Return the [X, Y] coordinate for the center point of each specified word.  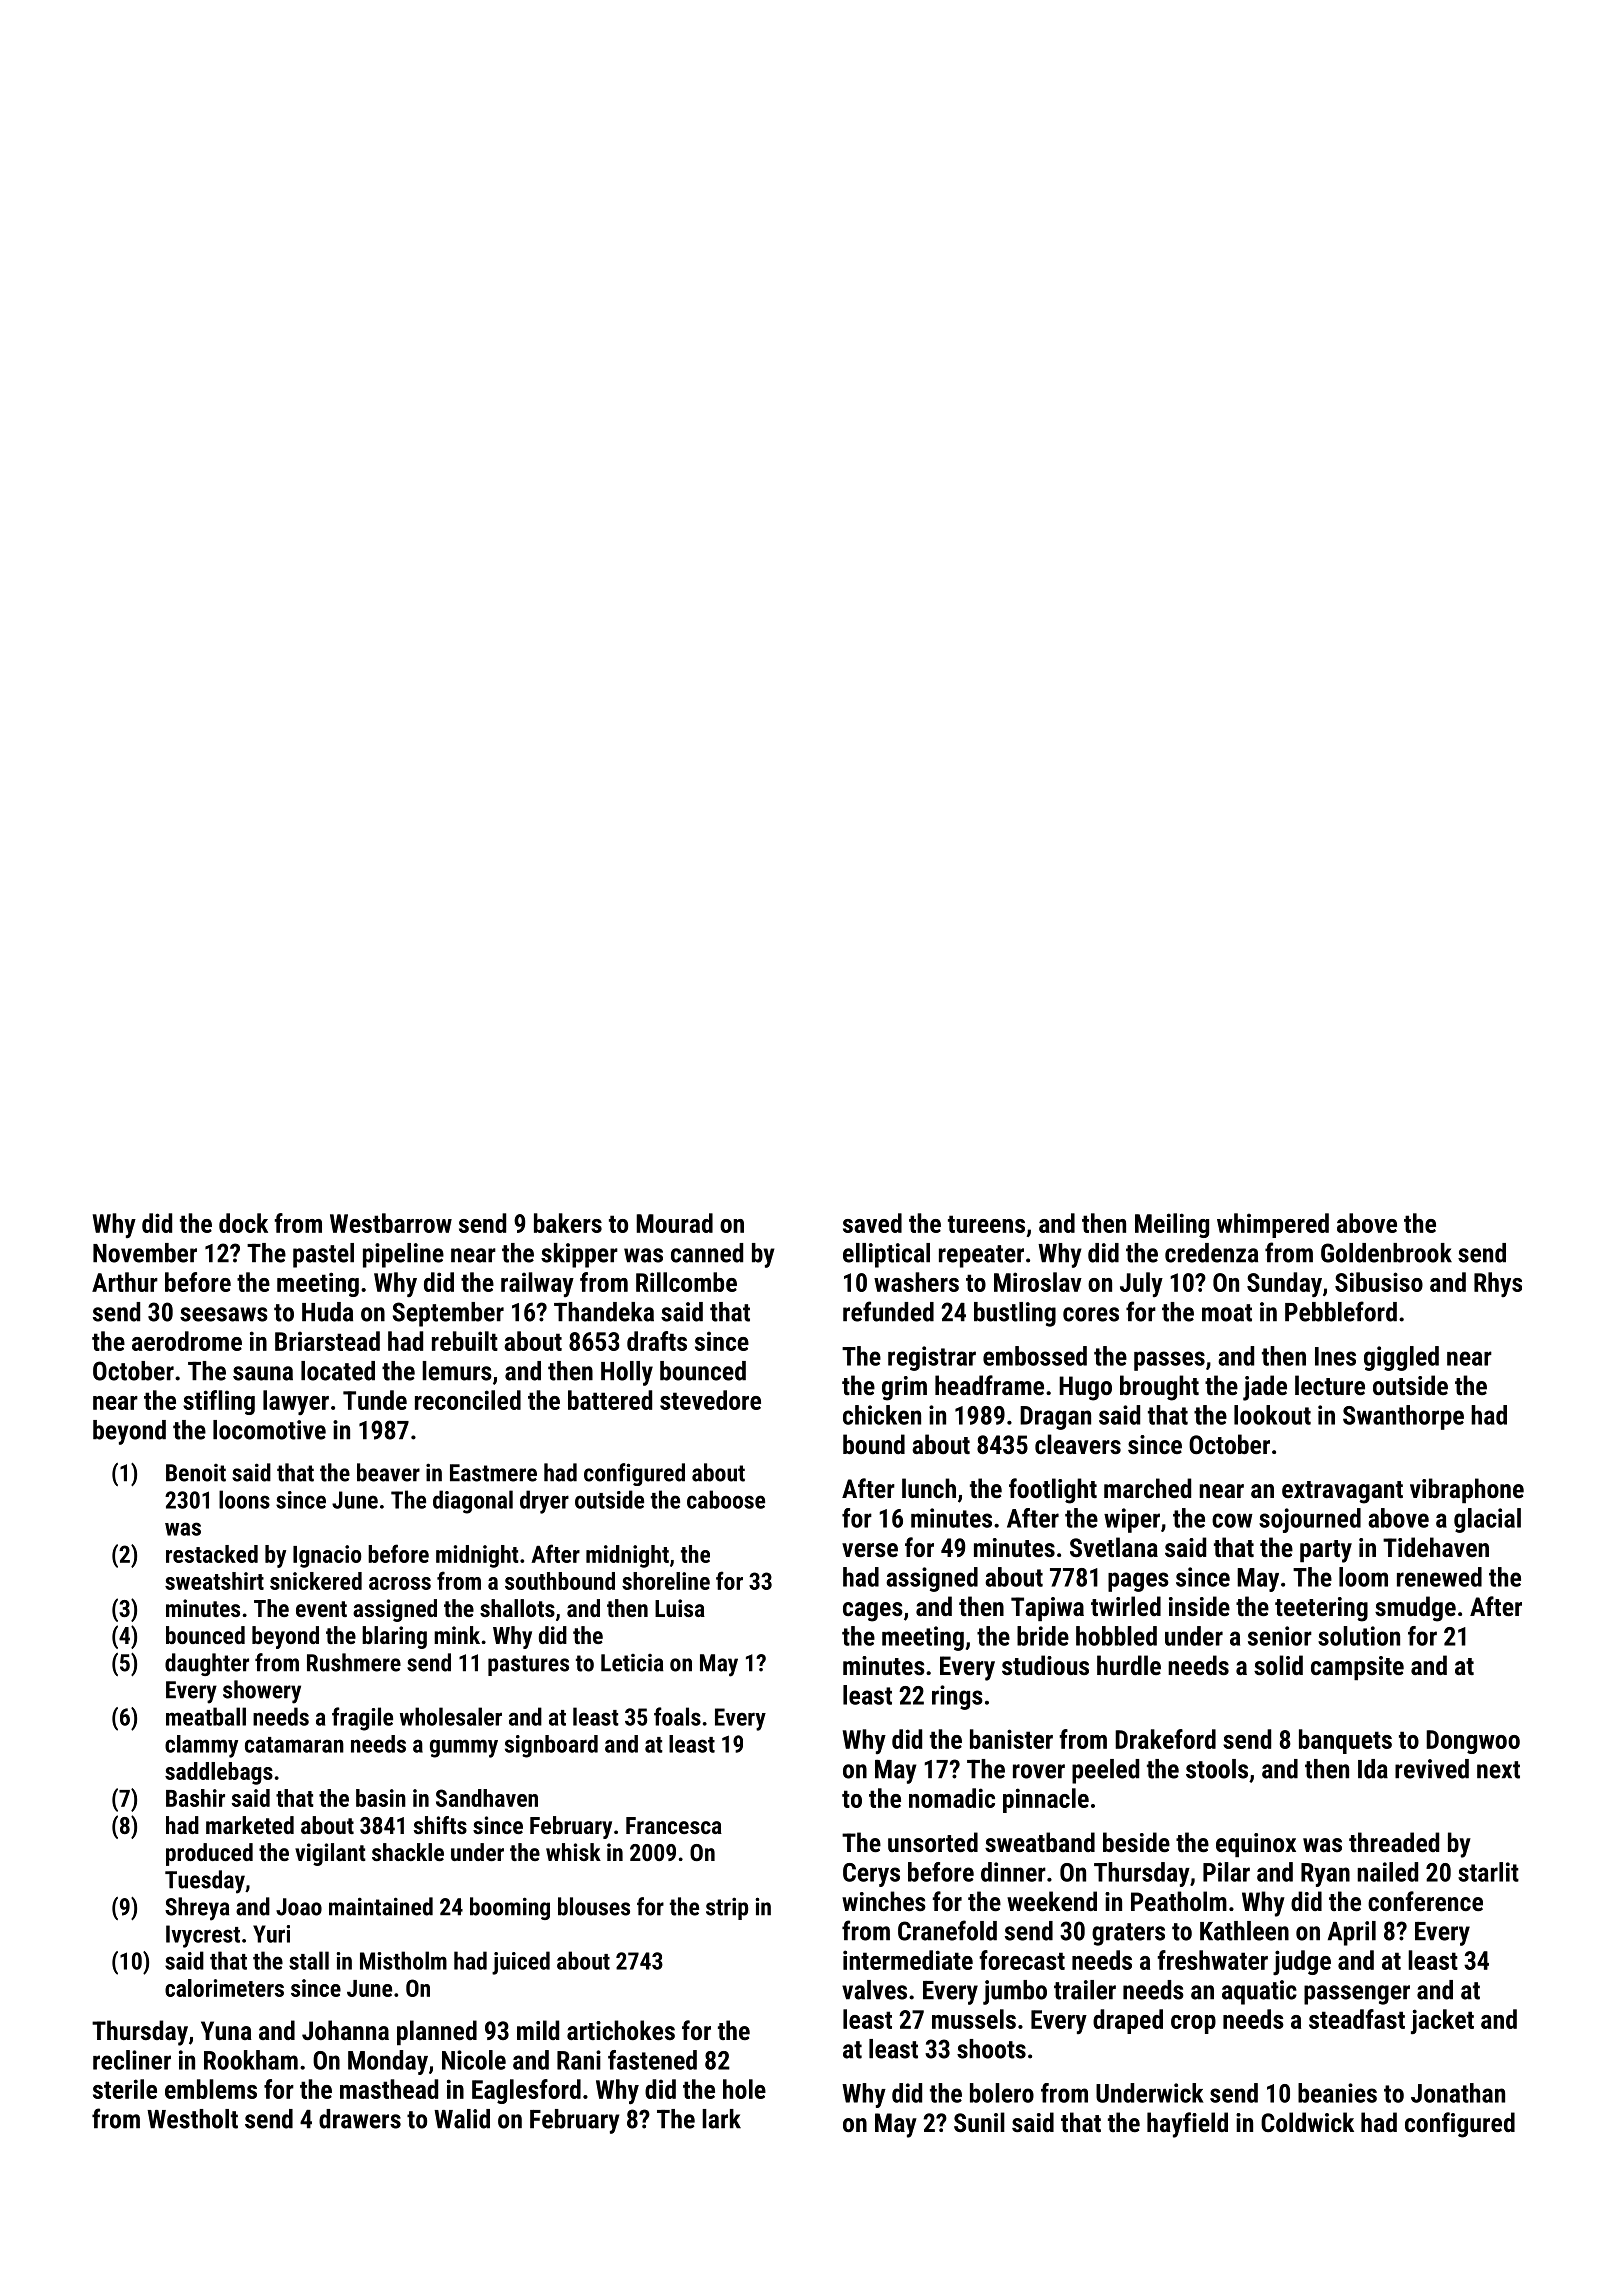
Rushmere [354, 1662]
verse [870, 1550]
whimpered [1273, 1225]
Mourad [674, 1223]
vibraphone [1467, 1491]
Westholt [192, 2119]
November [145, 1253]
